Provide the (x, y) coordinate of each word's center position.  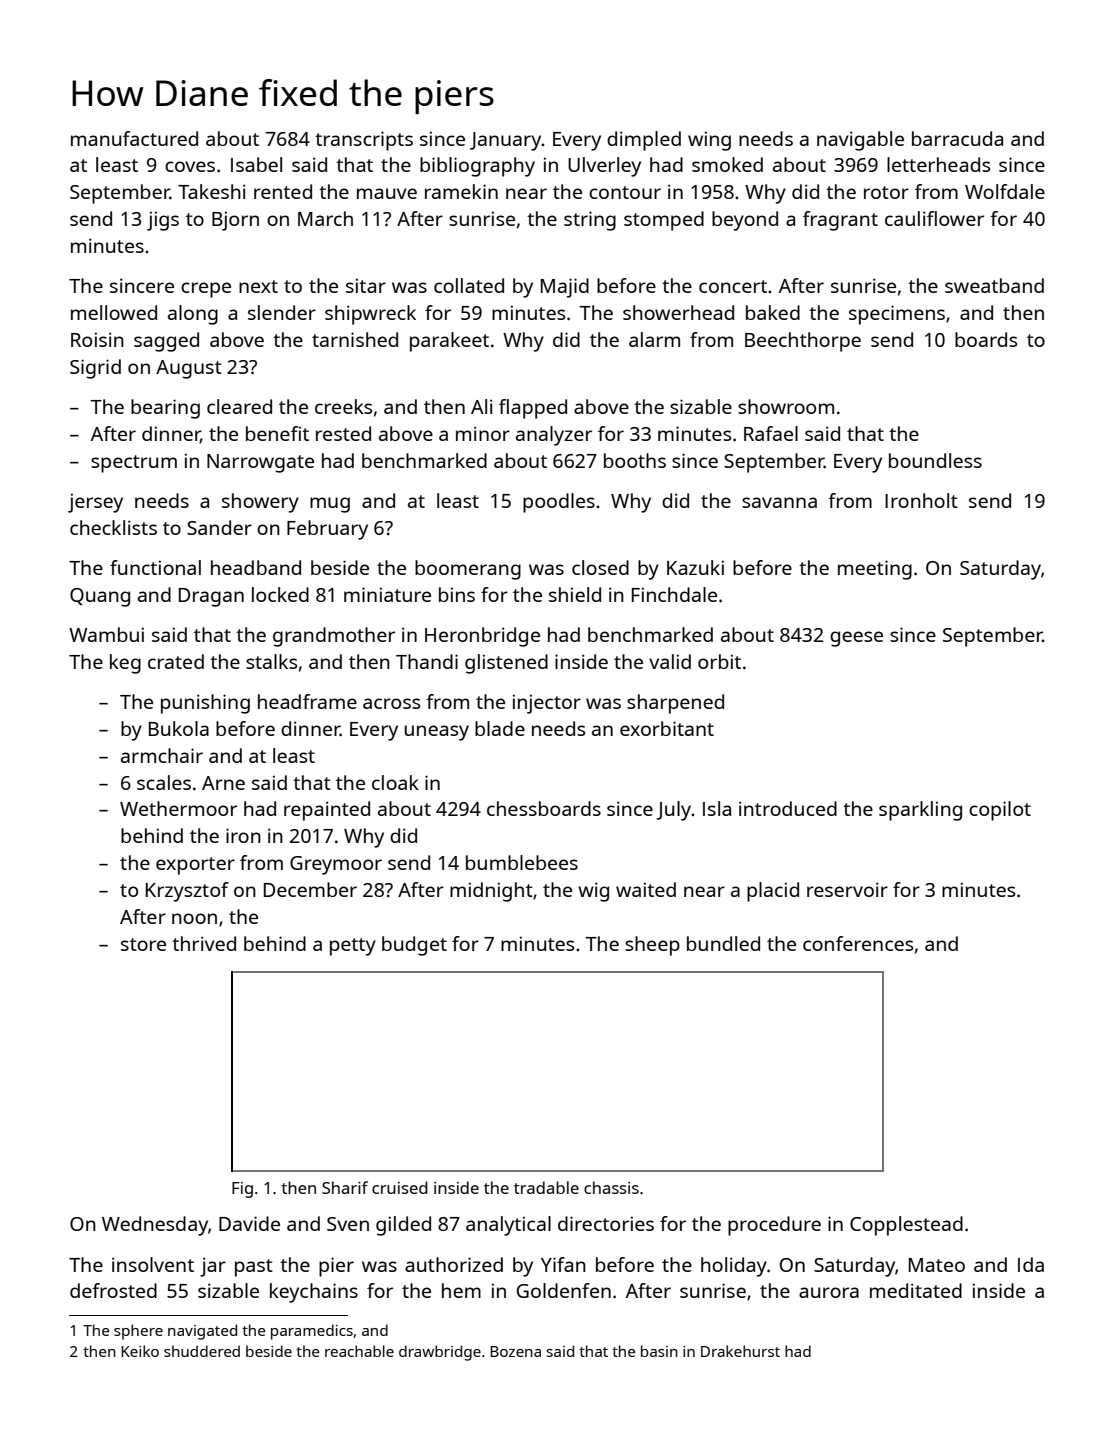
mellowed (114, 312)
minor (483, 433)
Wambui (106, 634)
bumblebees (522, 862)
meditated (916, 1290)
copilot (1000, 811)
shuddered (202, 1351)
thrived (204, 943)
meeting (875, 570)
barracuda (957, 138)
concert (733, 286)
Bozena (515, 1351)
